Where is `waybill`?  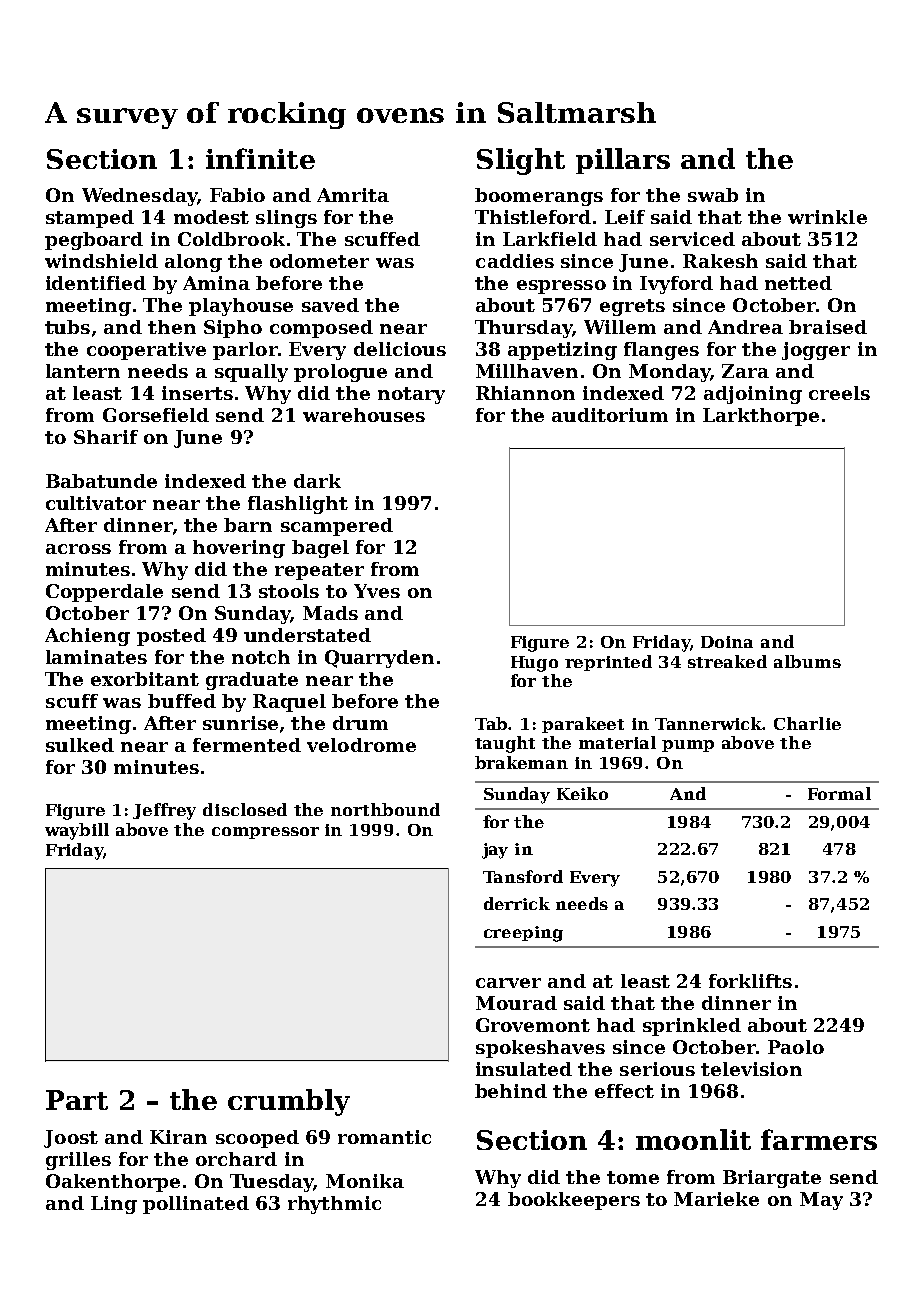 waybill is located at coordinates (77, 831).
